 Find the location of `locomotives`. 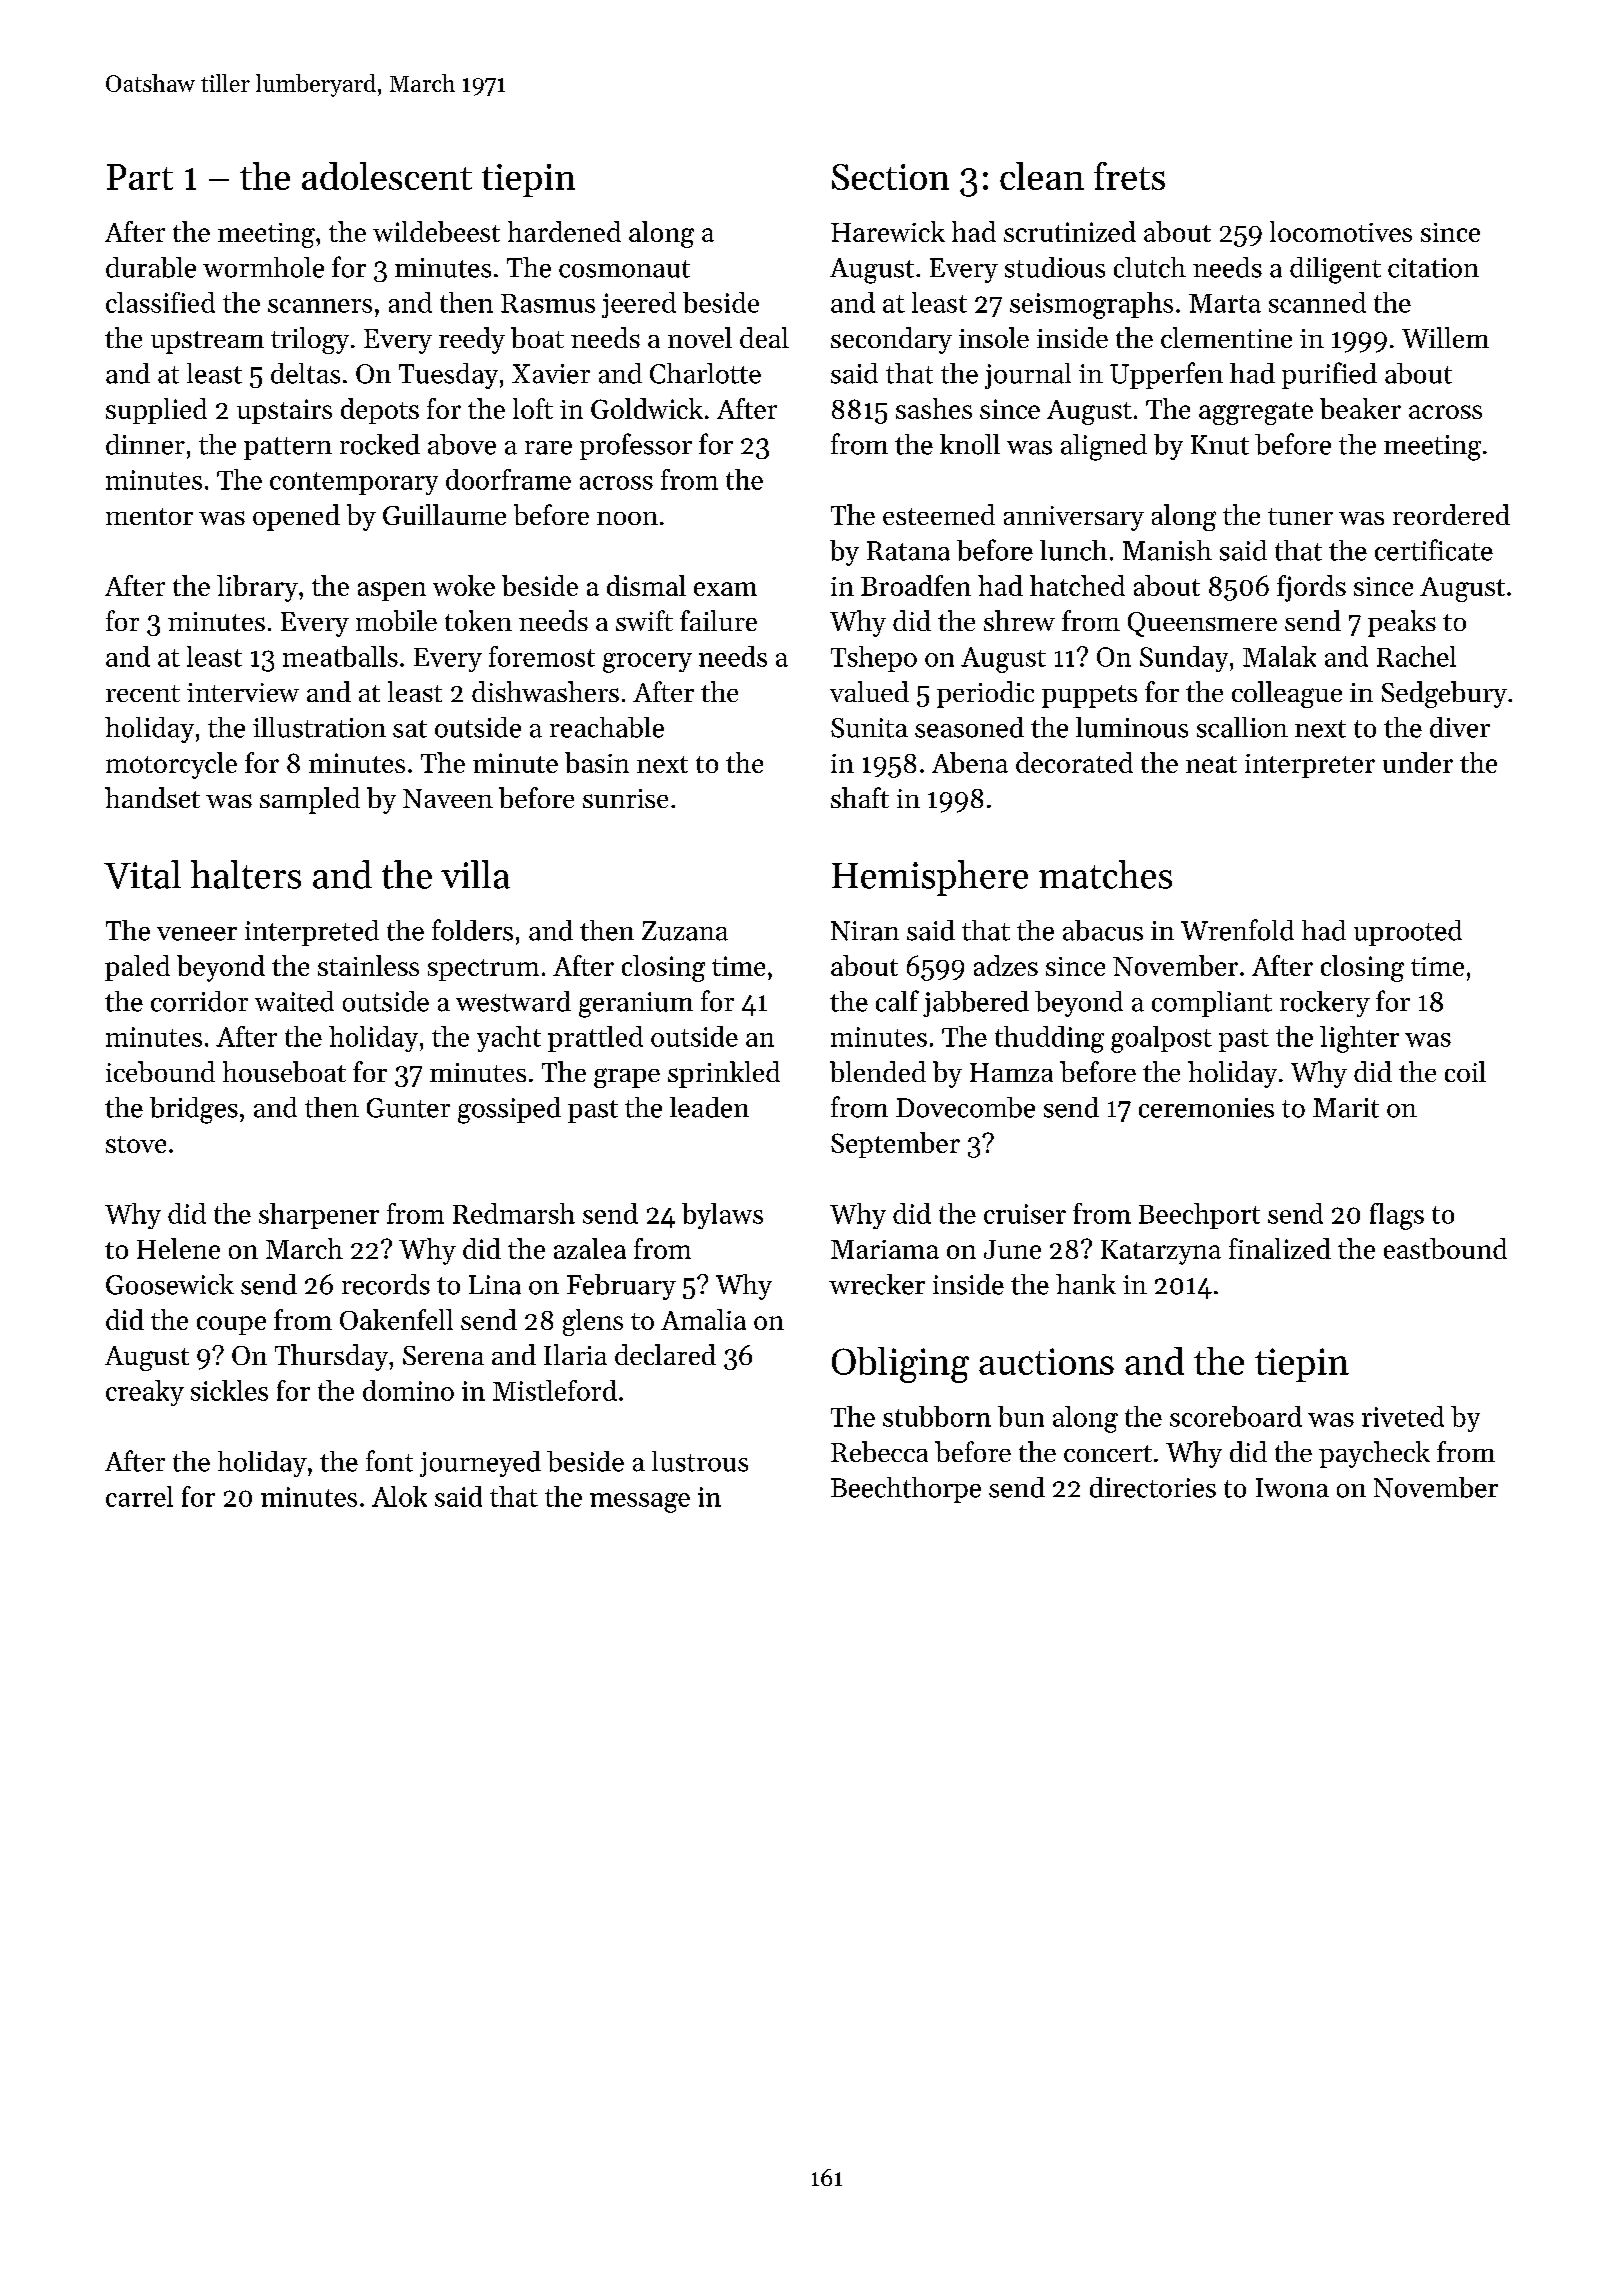

locomotives is located at coordinates (1341, 231).
